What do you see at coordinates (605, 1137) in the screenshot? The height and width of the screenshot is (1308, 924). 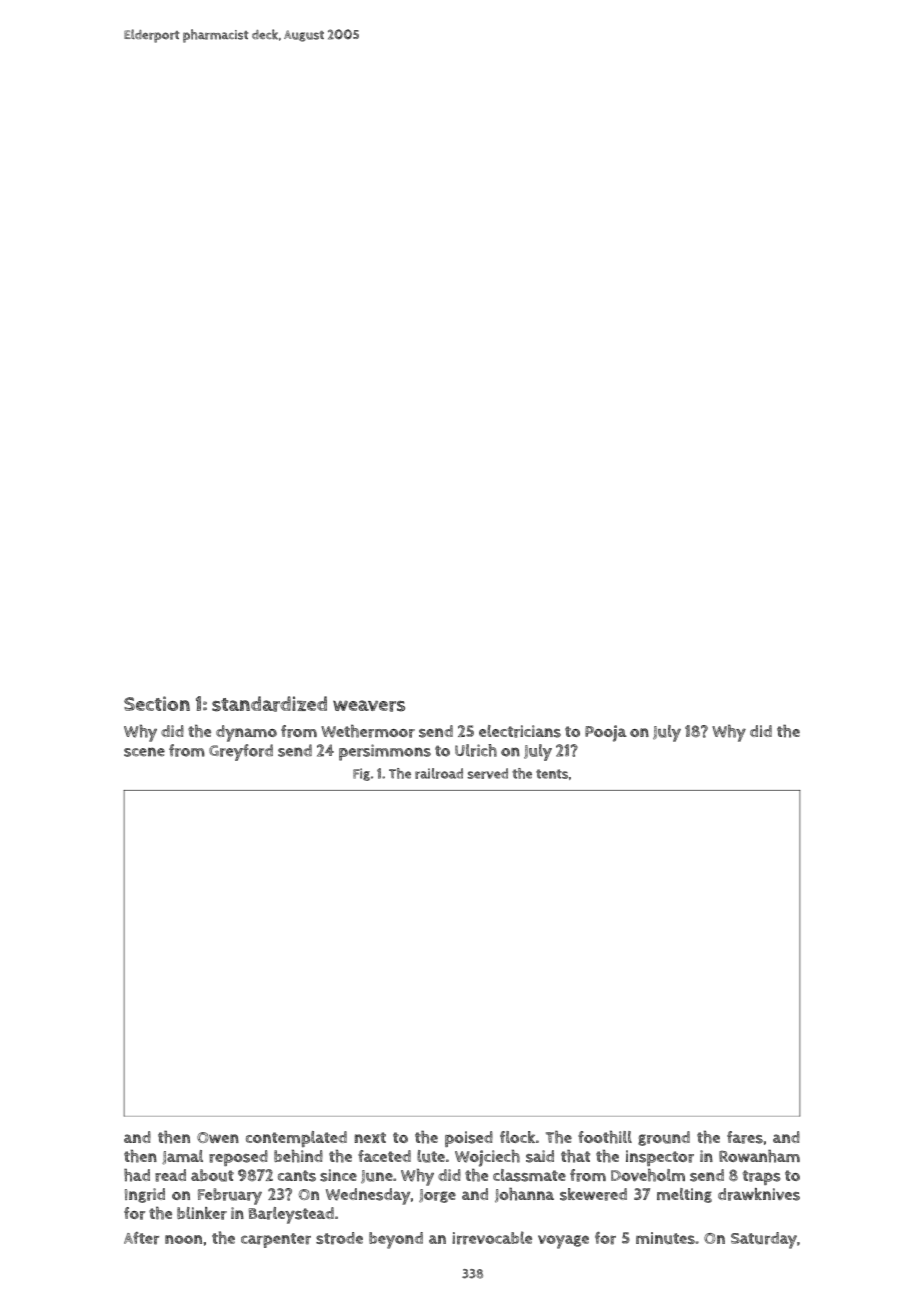 I see `foothill` at bounding box center [605, 1137].
